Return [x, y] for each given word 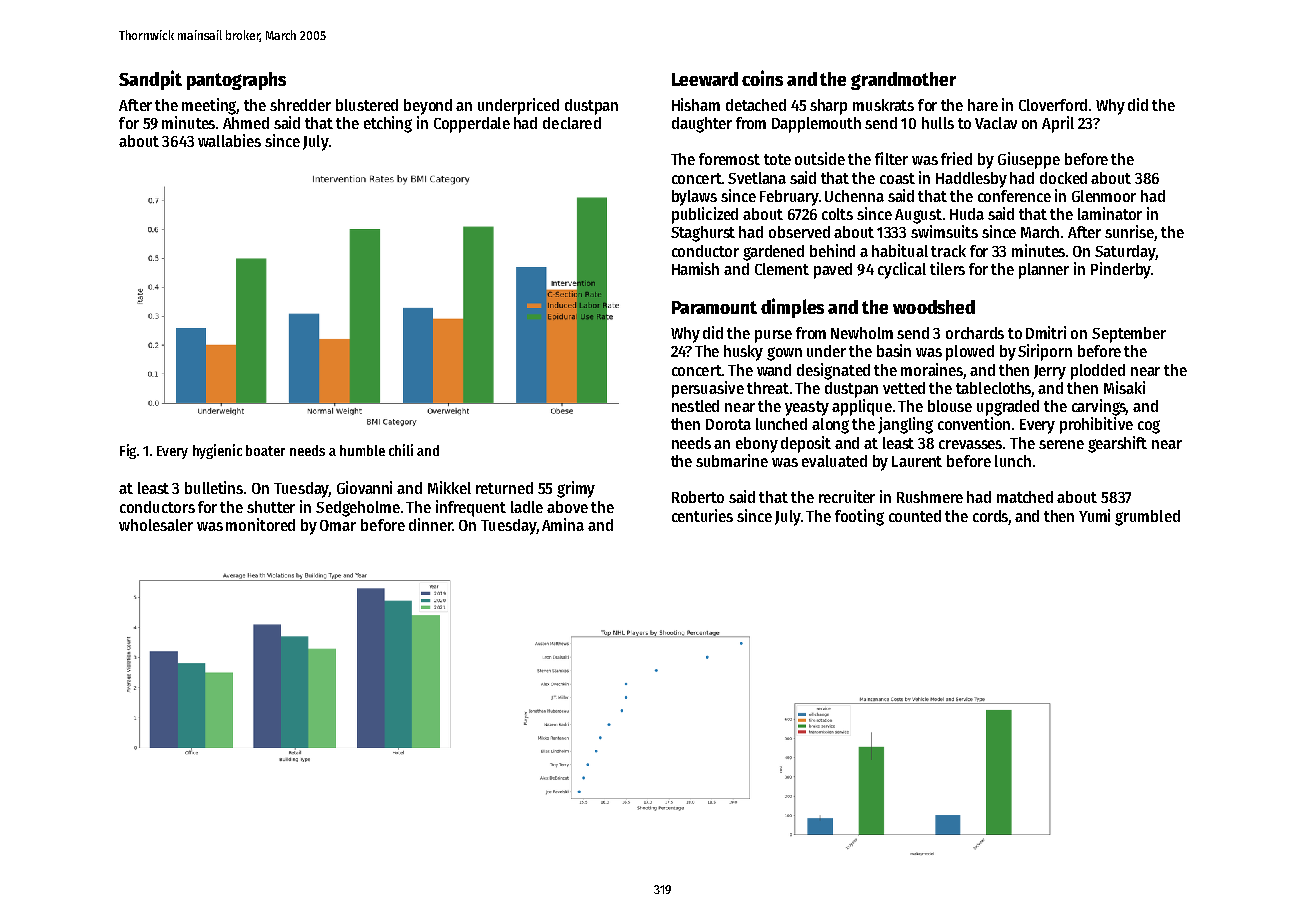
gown [784, 354]
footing [859, 517]
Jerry [1050, 372]
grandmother [903, 81]
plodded [1098, 372]
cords [990, 516]
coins [762, 78]
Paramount [714, 307]
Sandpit [150, 80]
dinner [430, 524]
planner [1044, 271]
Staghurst [703, 234]
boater [265, 450]
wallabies [229, 140]
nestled [695, 406]
